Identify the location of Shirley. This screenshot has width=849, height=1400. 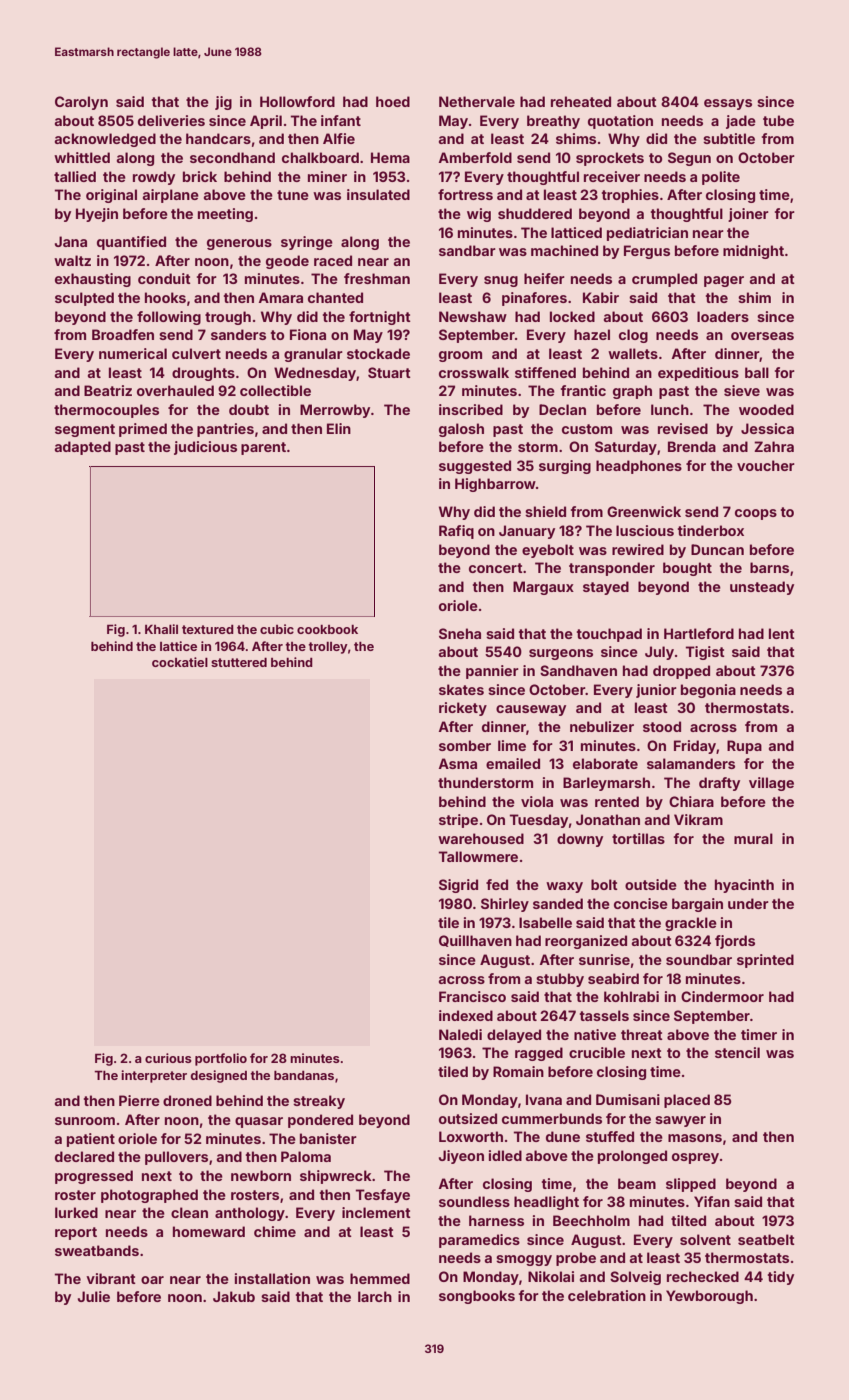
(505, 905).
